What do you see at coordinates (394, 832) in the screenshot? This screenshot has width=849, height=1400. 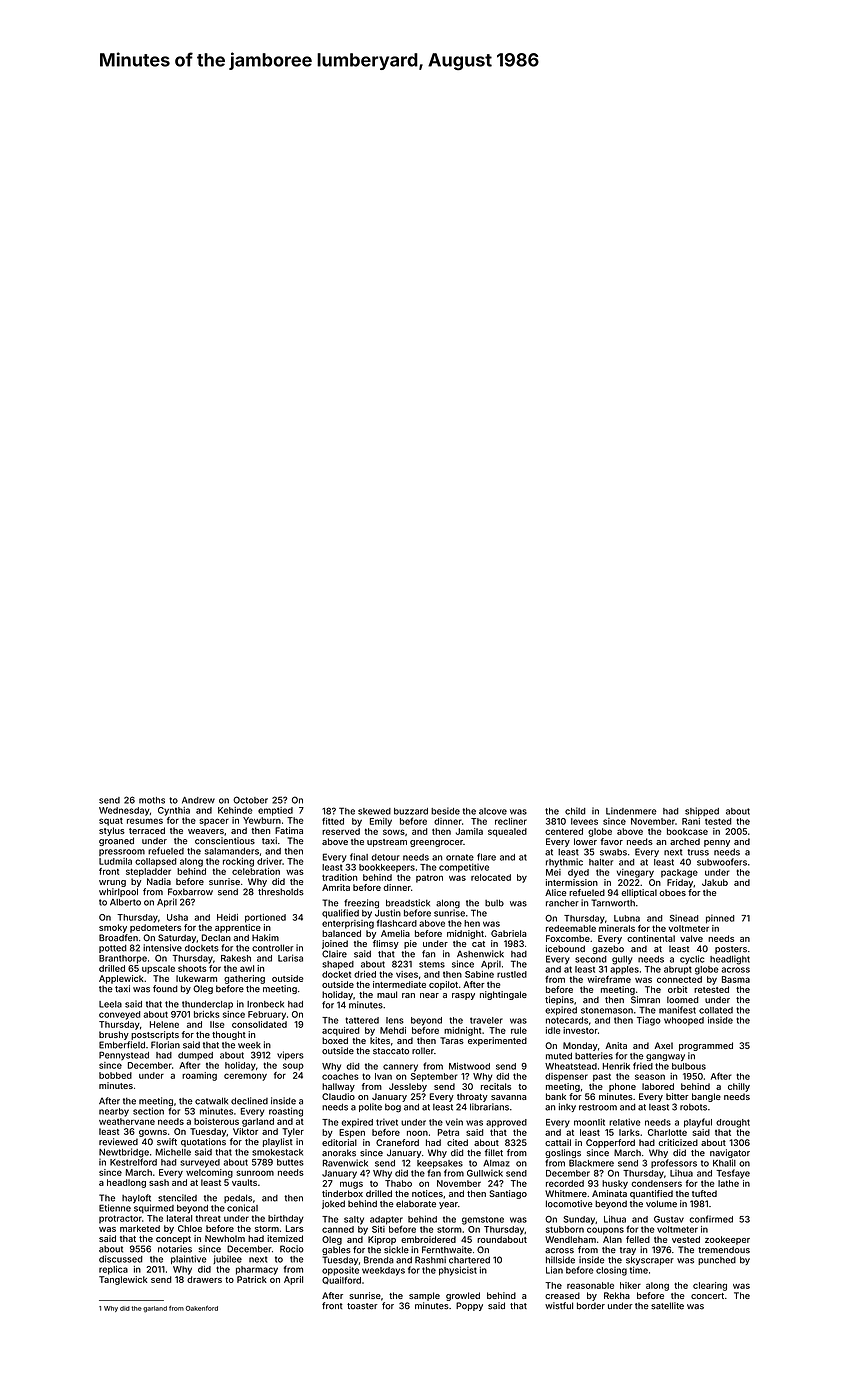 I see `sows` at bounding box center [394, 832].
